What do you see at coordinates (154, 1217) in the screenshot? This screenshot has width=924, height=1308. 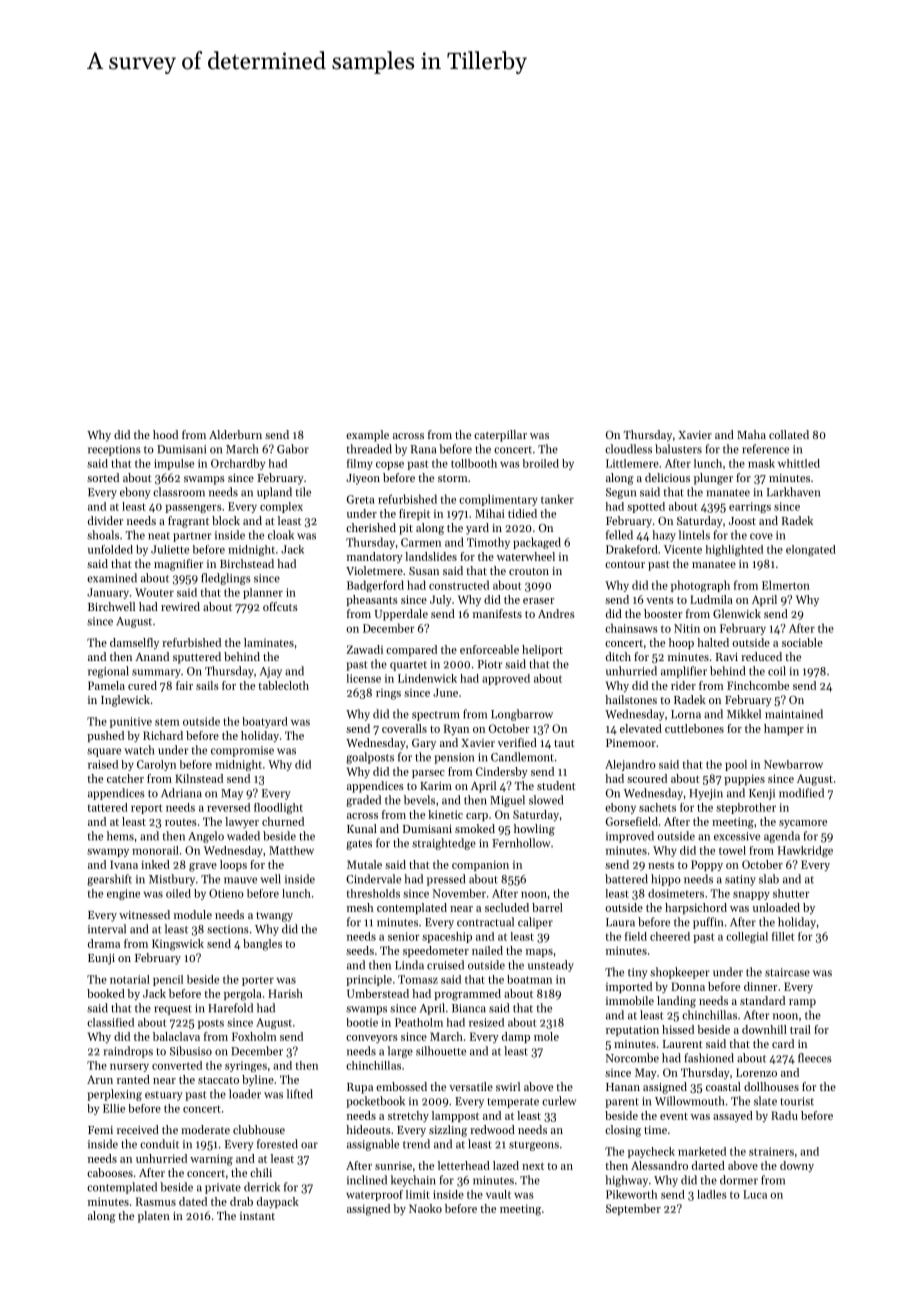 I see `platen` at bounding box center [154, 1217].
